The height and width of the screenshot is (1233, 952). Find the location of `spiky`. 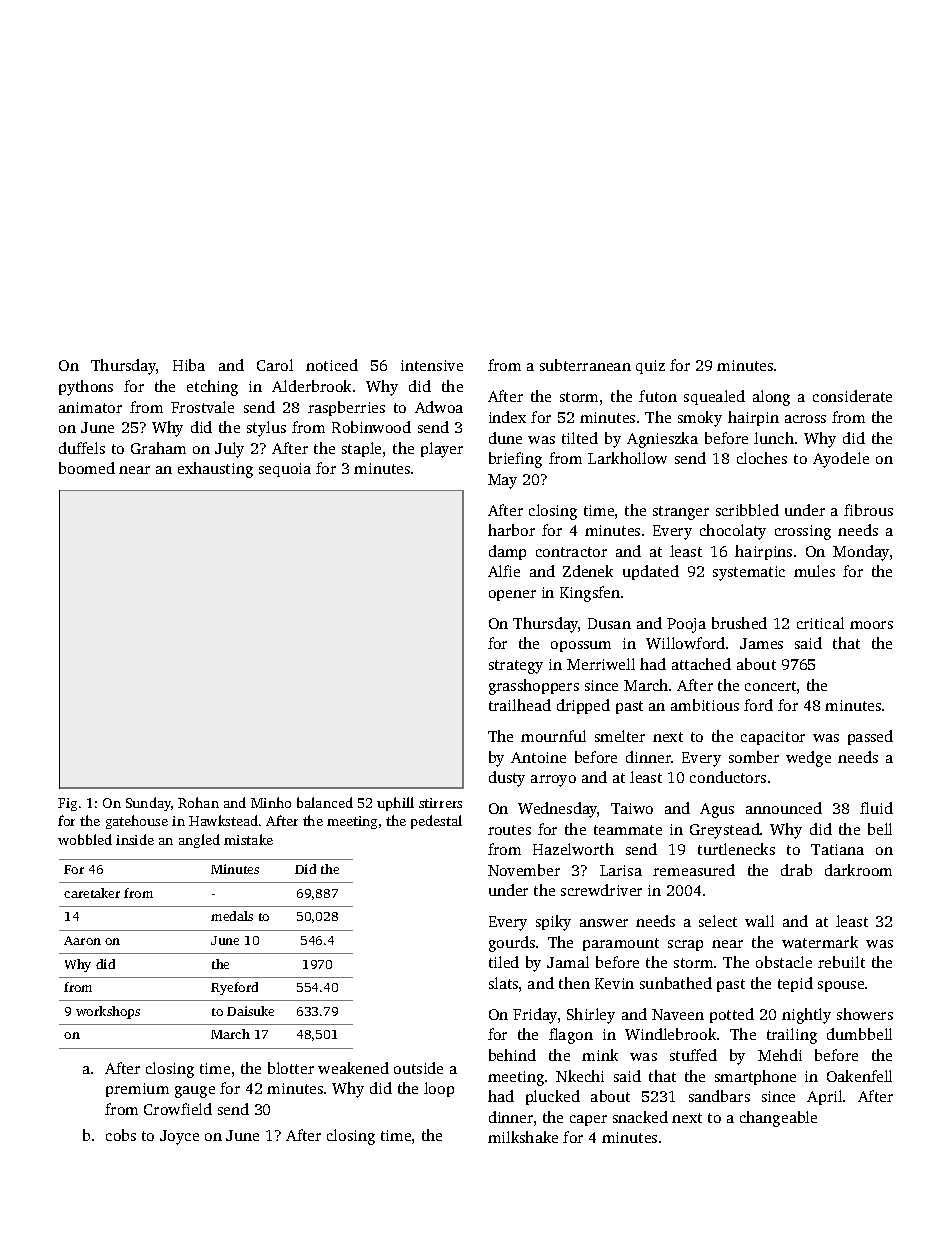

spiky is located at coordinates (553, 923).
